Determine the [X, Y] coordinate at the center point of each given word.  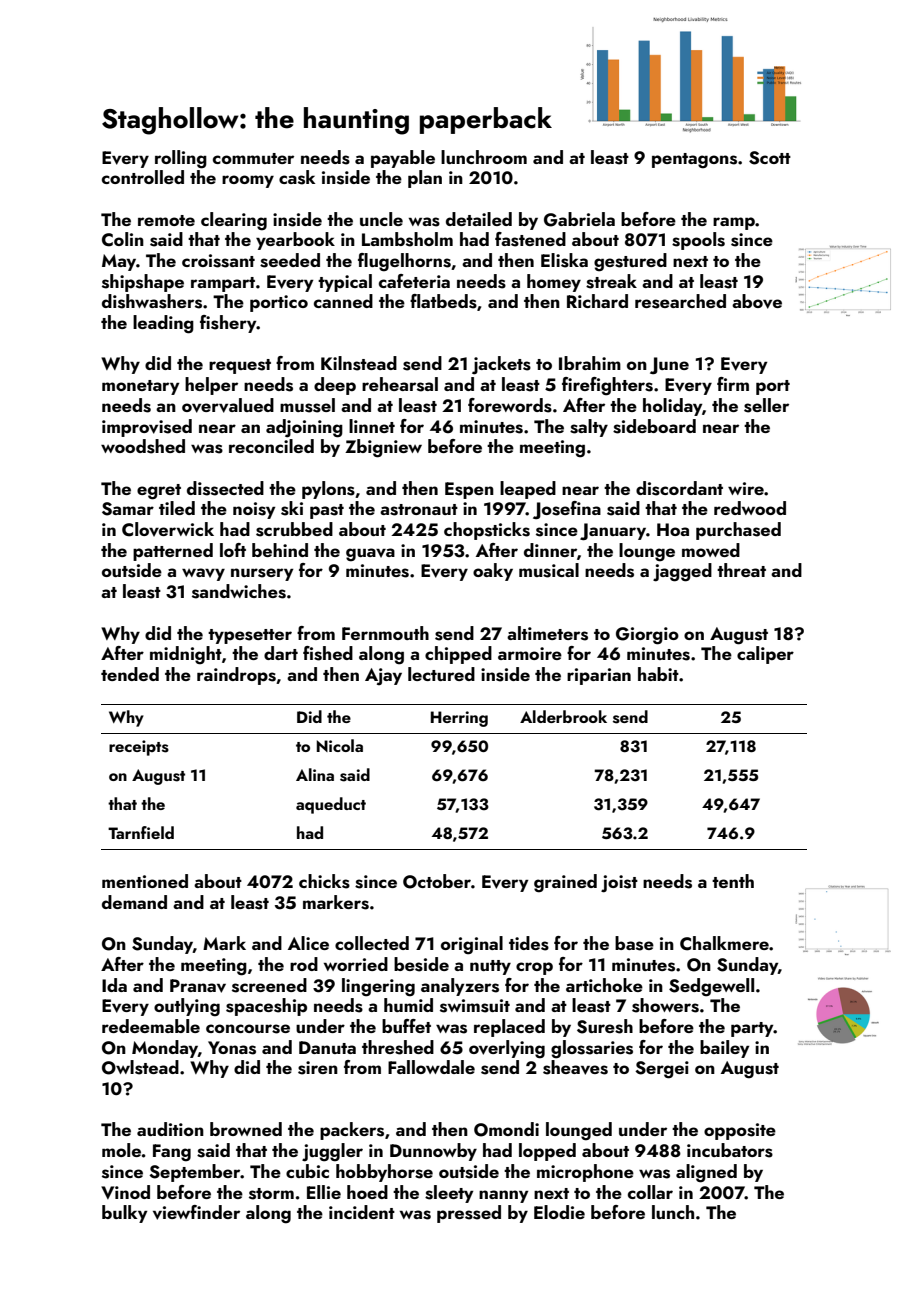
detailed [479, 219]
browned [246, 1129]
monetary [140, 387]
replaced [509, 1028]
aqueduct [331, 805]
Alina [315, 774]
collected [372, 943]
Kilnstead [359, 363]
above [757, 301]
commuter [253, 158]
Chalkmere [724, 943]
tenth [733, 881]
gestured [630, 262]
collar [650, 1192]
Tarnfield [141, 832]
